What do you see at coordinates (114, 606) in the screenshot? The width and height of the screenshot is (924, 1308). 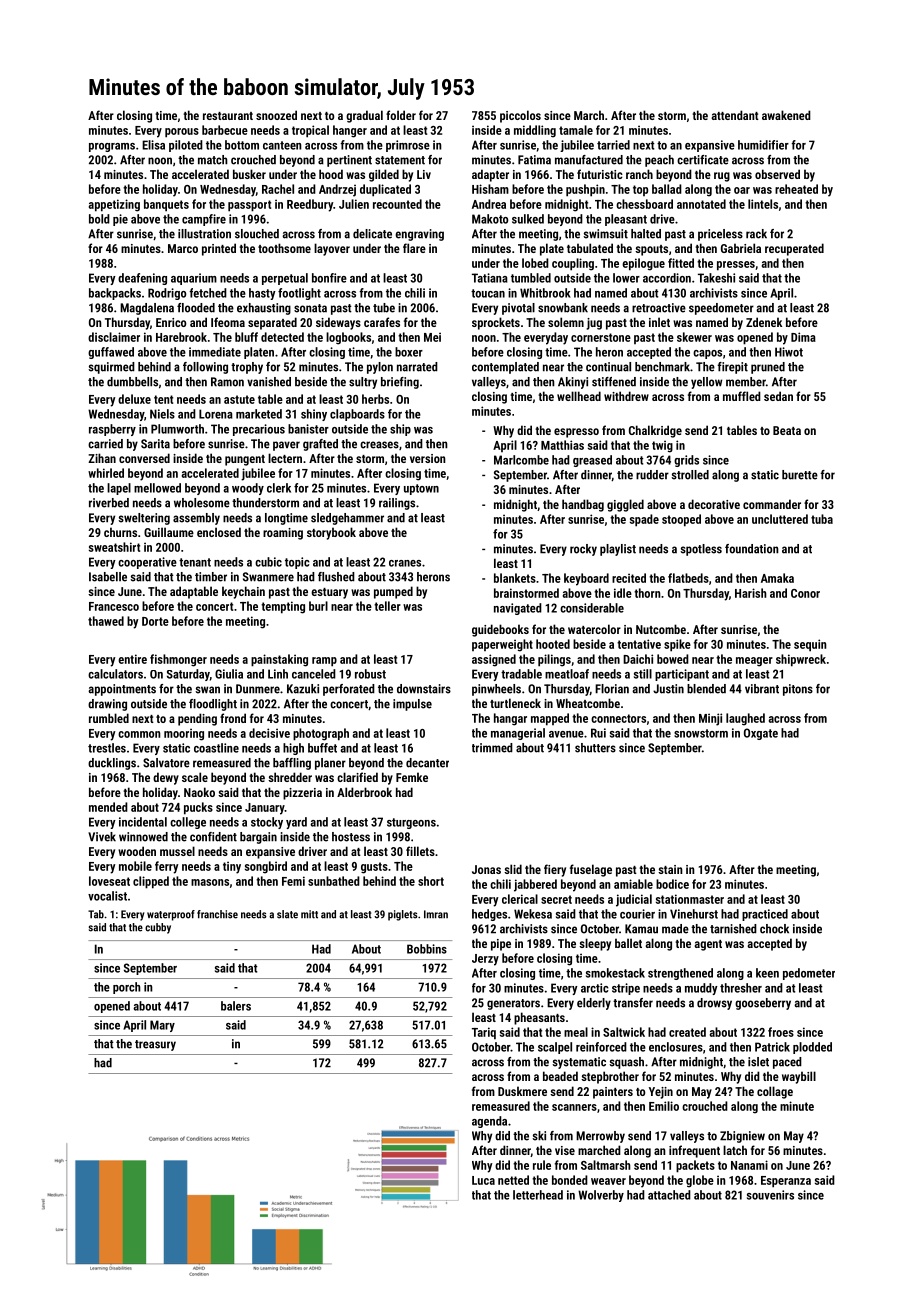 I see `Francesco` at bounding box center [114, 606].
